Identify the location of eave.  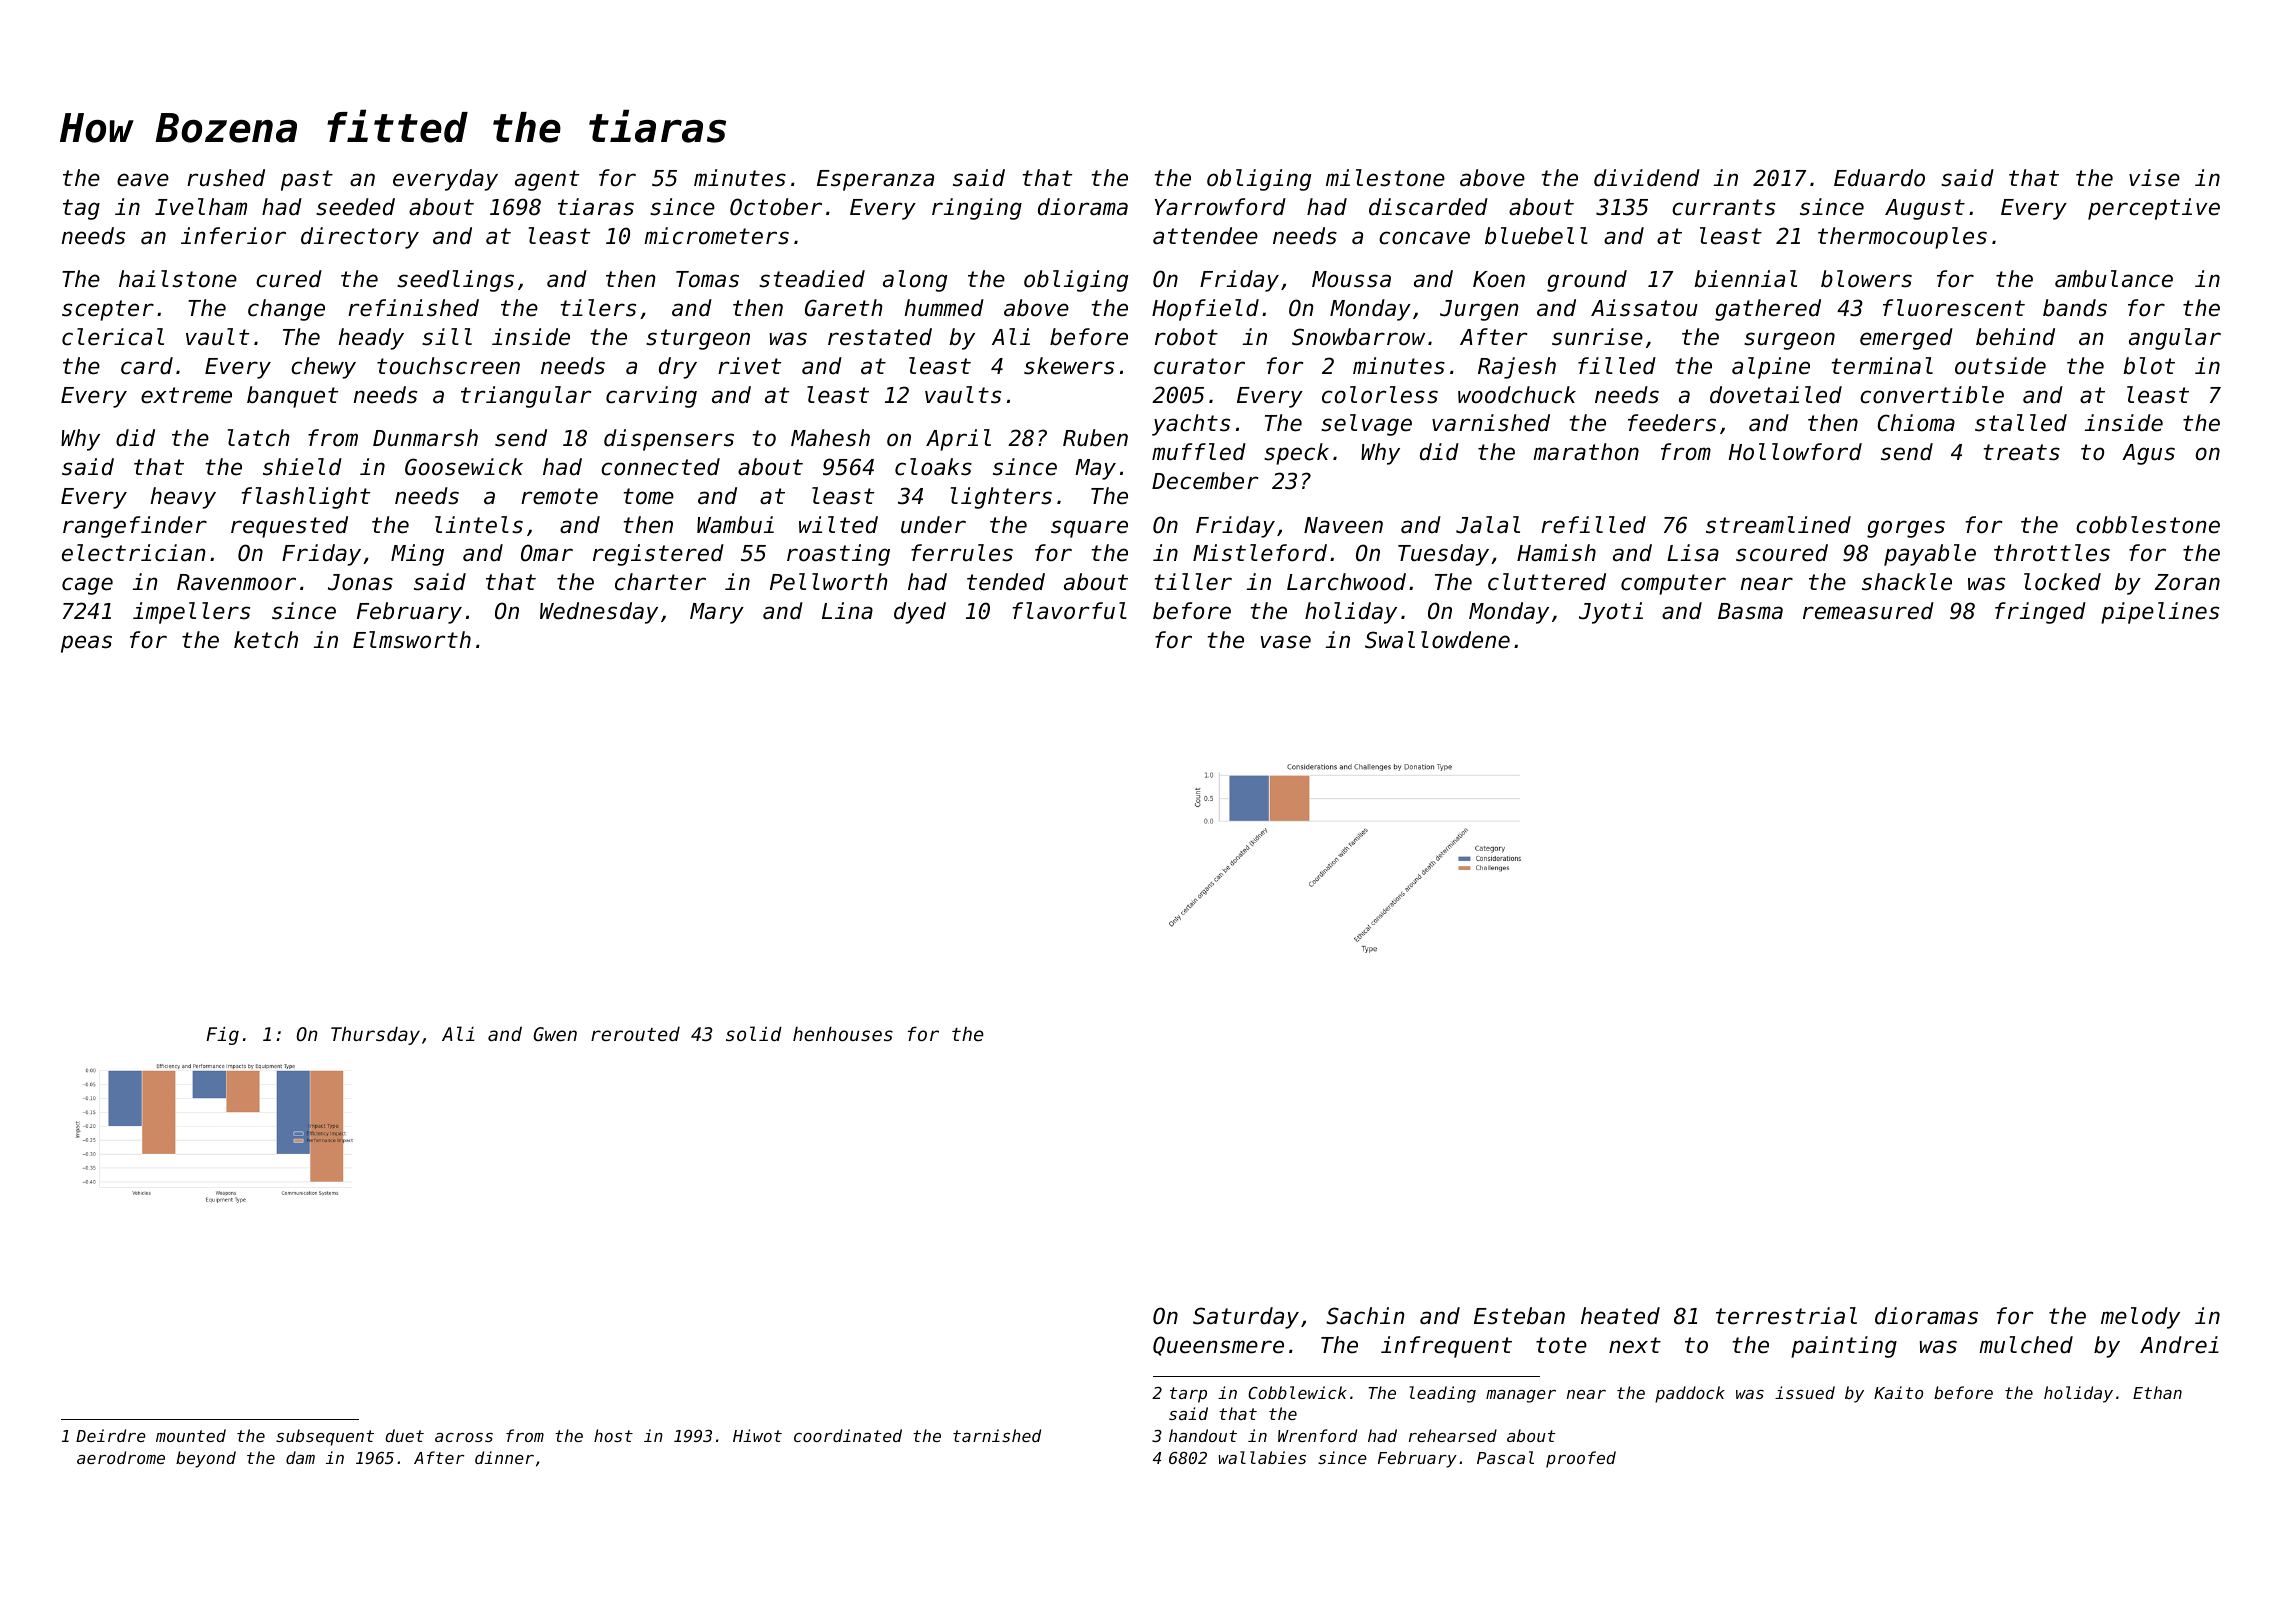
(143, 180).
